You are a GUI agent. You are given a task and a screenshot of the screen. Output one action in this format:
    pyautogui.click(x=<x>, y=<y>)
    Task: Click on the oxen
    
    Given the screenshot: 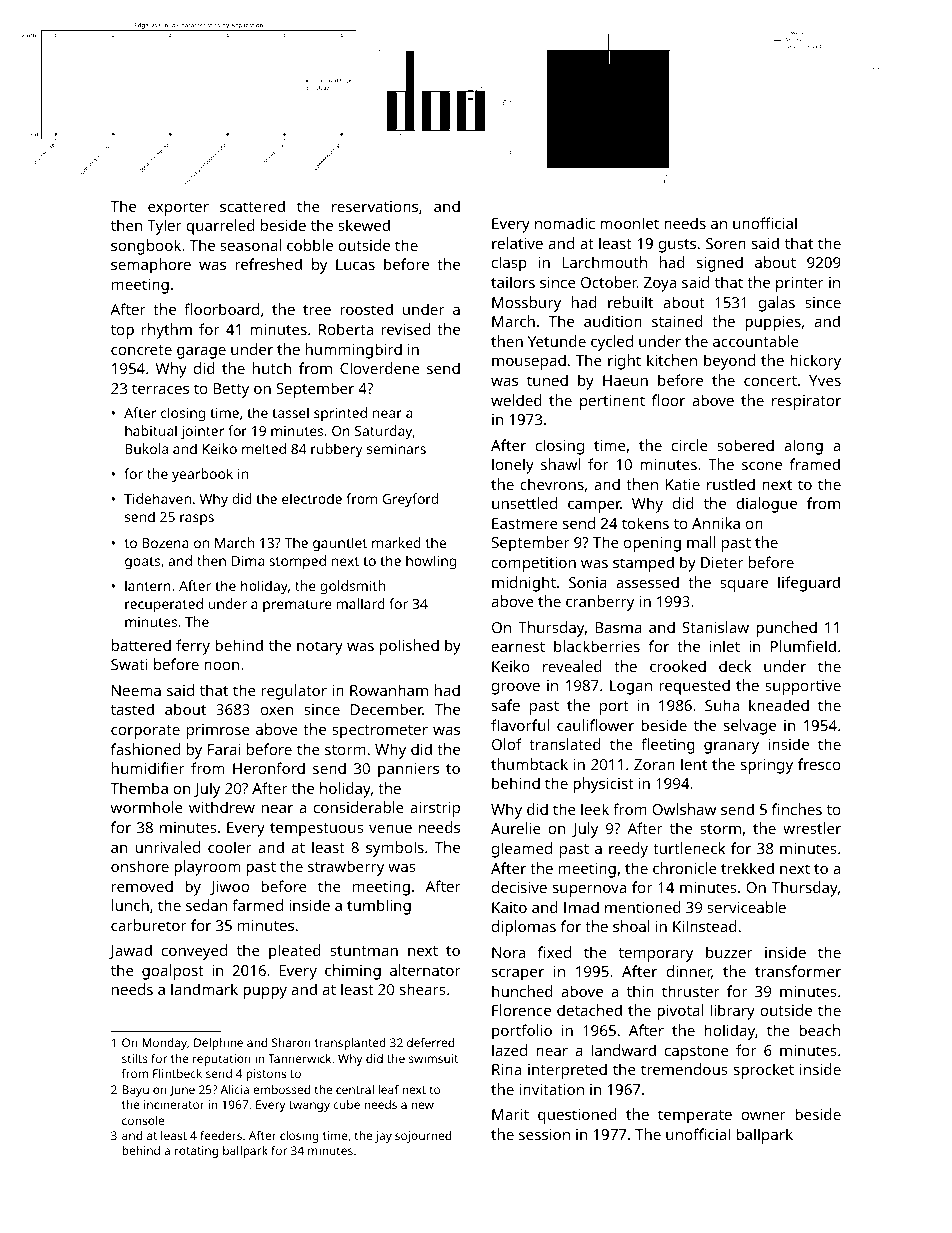 What is the action you would take?
    pyautogui.click(x=277, y=710)
